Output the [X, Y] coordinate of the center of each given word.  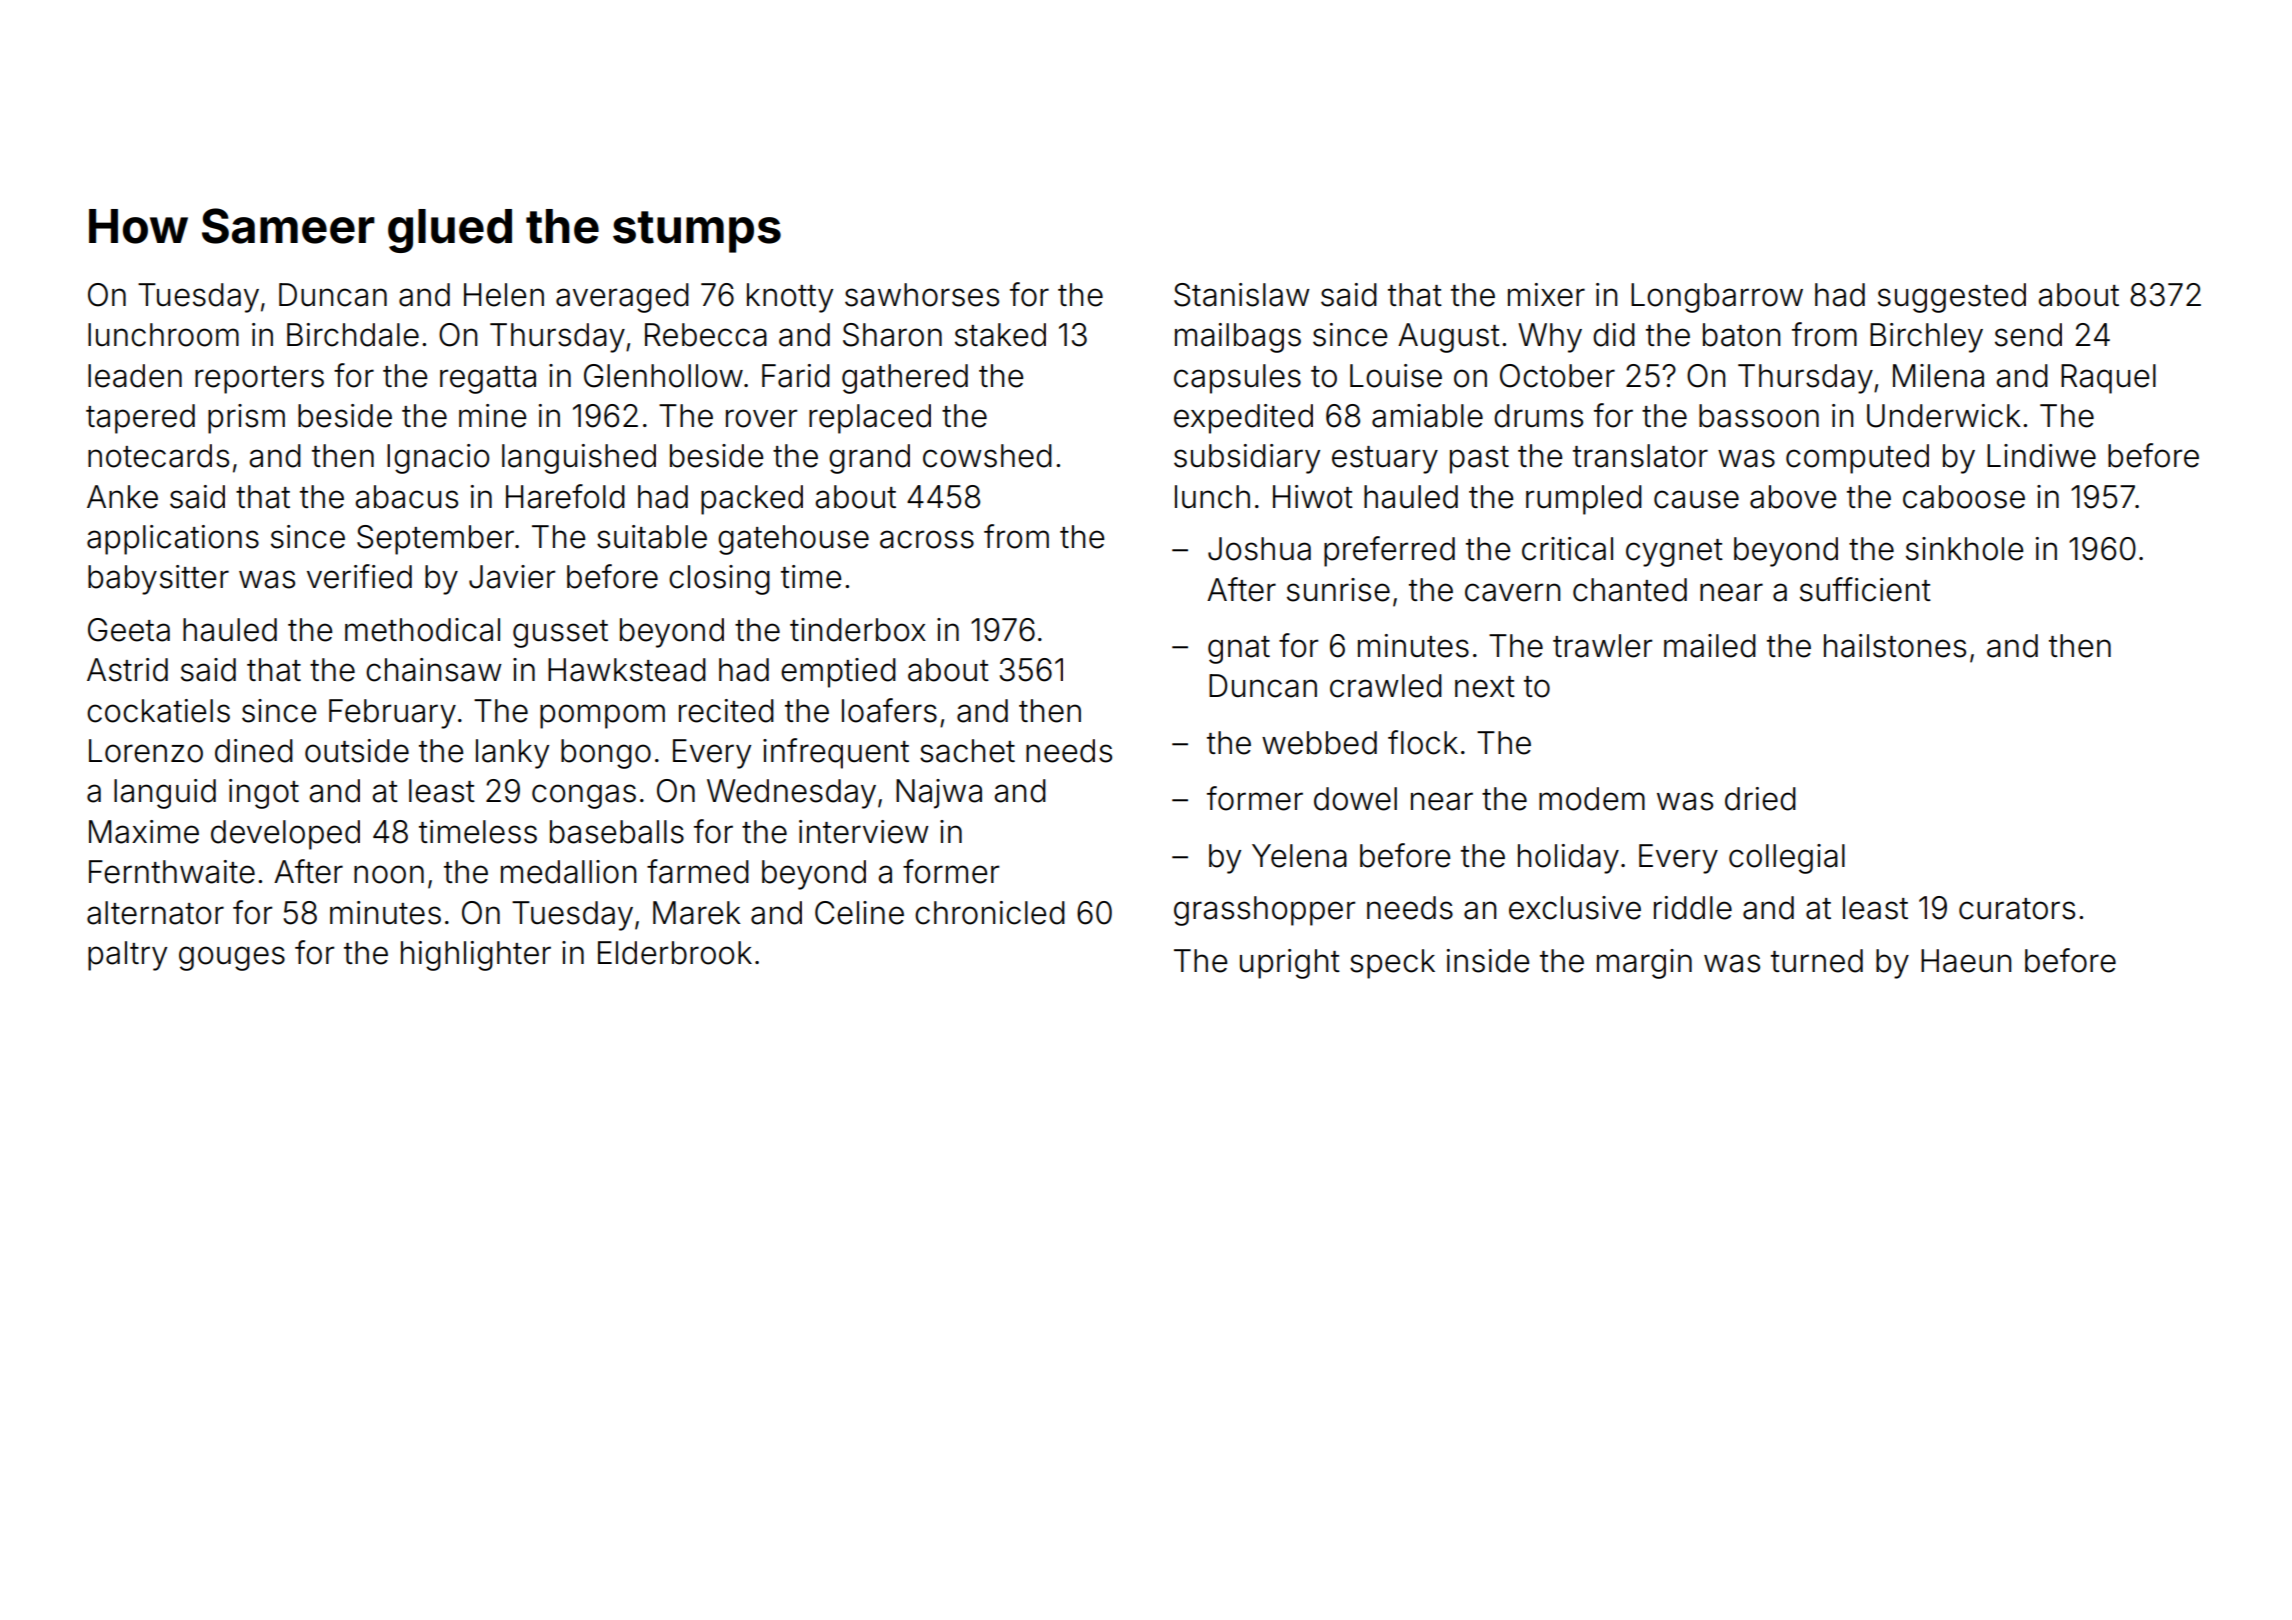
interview [864, 832]
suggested [1952, 298]
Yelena [1299, 856]
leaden [135, 376]
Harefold [565, 496]
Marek [697, 913]
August [1449, 338]
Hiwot [1313, 497]
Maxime [144, 832]
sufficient [1865, 589]
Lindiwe [2041, 456]
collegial [1787, 859]
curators [2017, 909]
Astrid [127, 670]
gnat [1239, 650]
